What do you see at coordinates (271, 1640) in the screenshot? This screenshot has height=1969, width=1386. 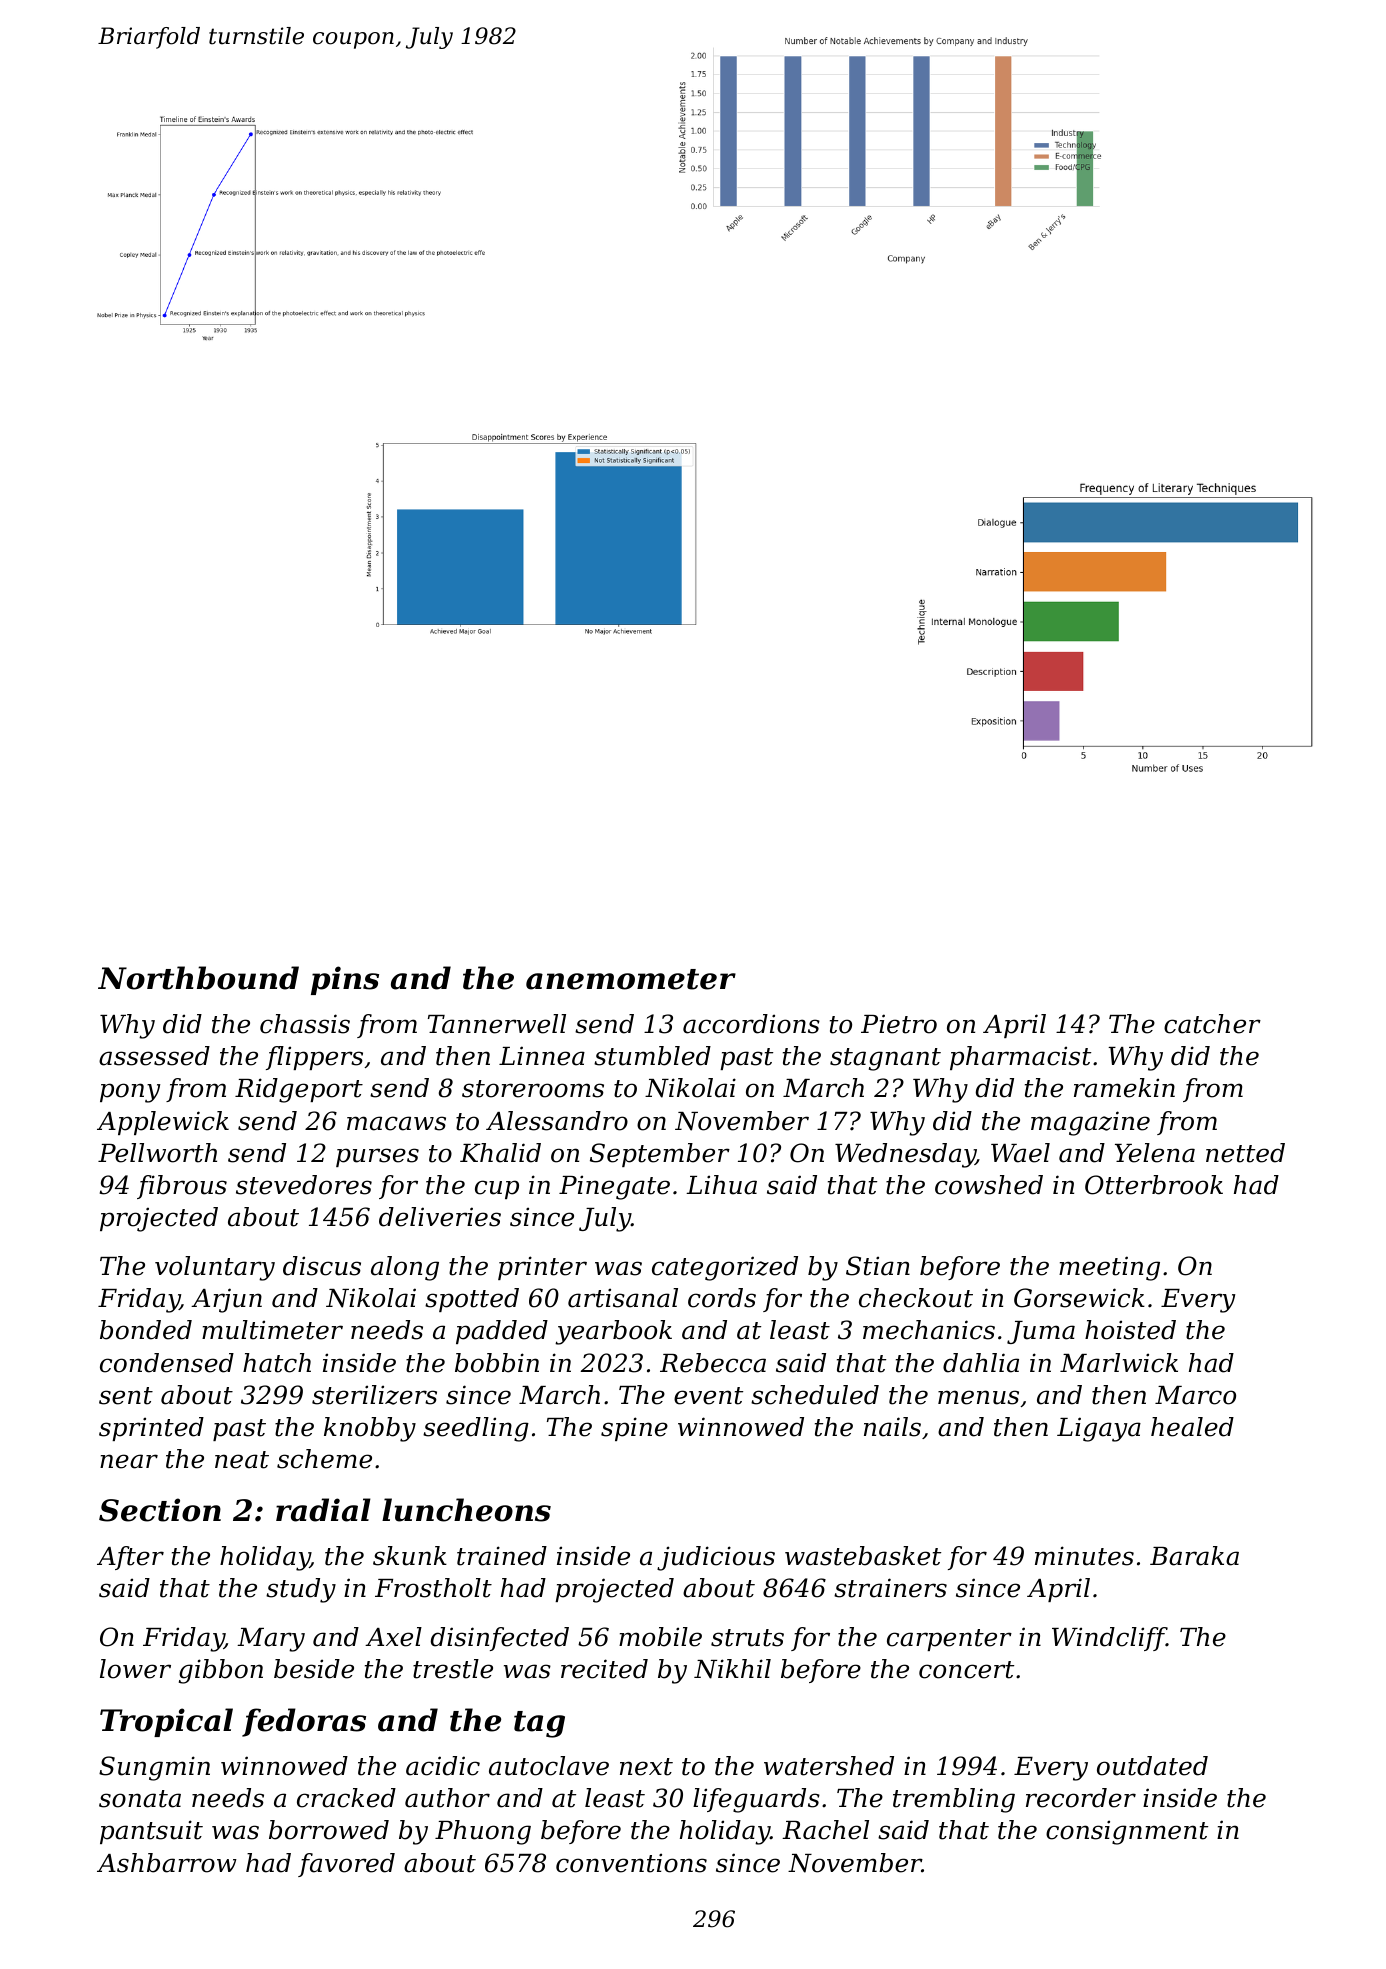 I see `Mary` at bounding box center [271, 1640].
